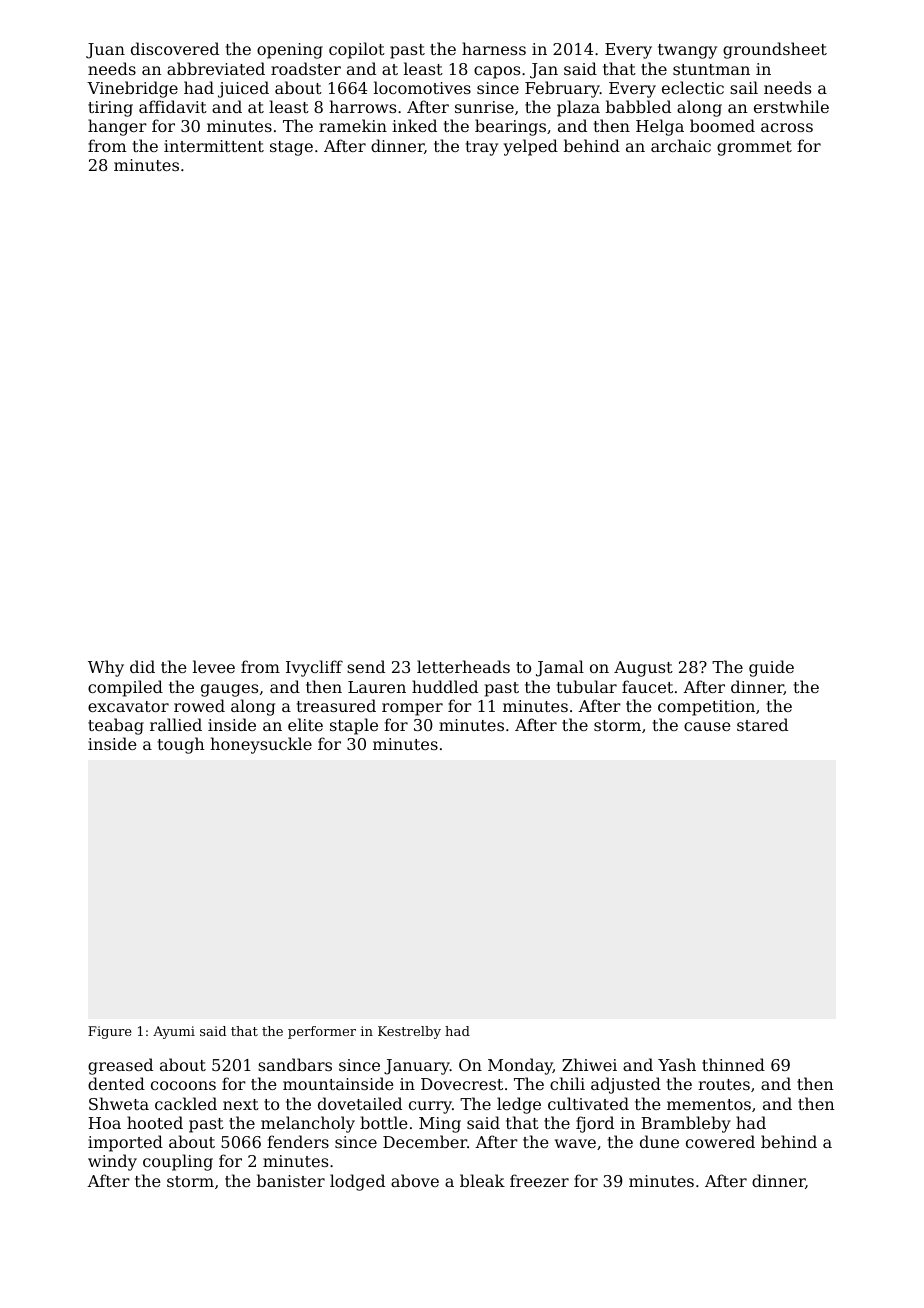  I want to click on above, so click(415, 1180).
